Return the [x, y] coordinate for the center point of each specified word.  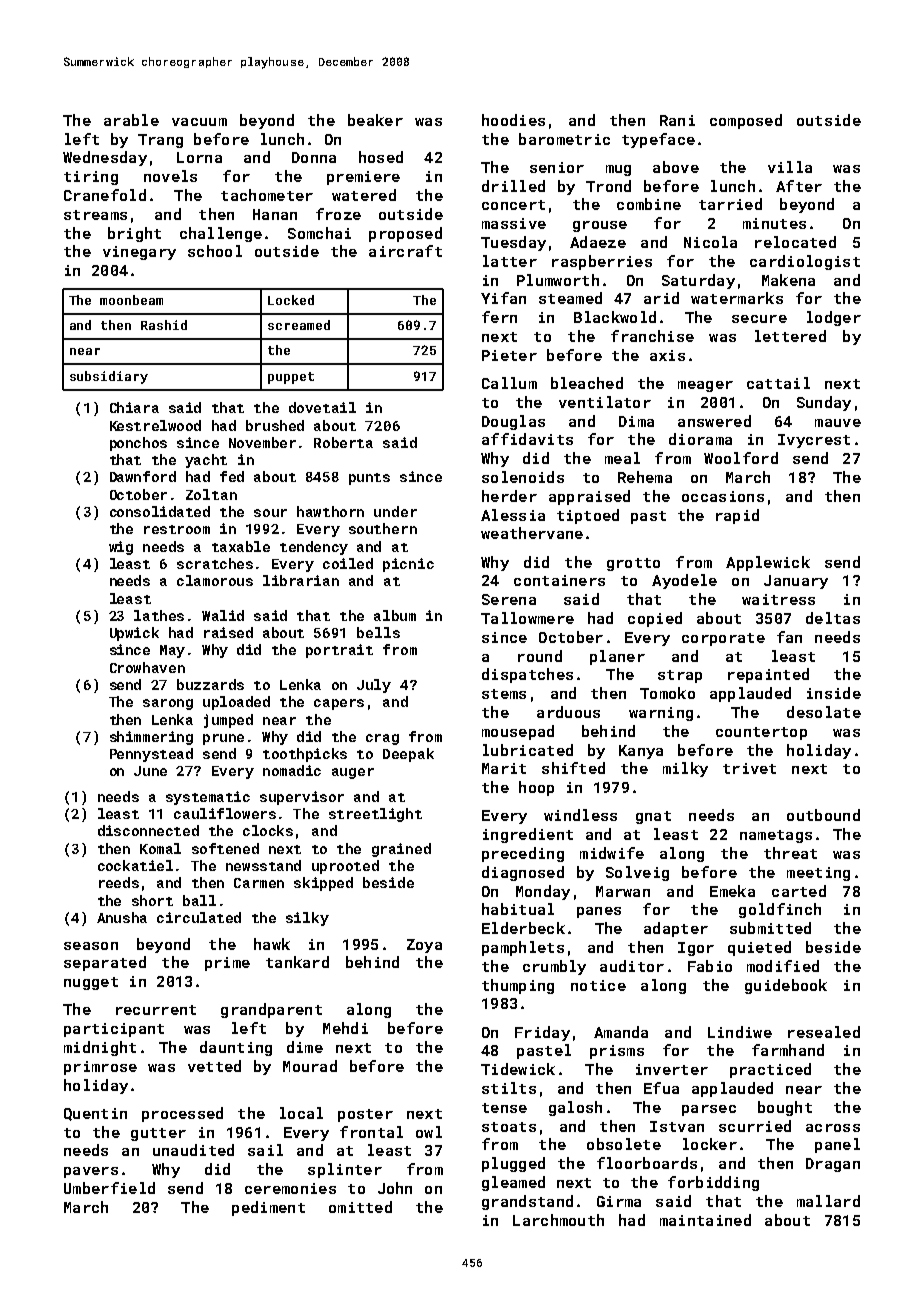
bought [785, 1108]
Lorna [199, 157]
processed [182, 1114]
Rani [677, 120]
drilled [513, 186]
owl [429, 1132]
